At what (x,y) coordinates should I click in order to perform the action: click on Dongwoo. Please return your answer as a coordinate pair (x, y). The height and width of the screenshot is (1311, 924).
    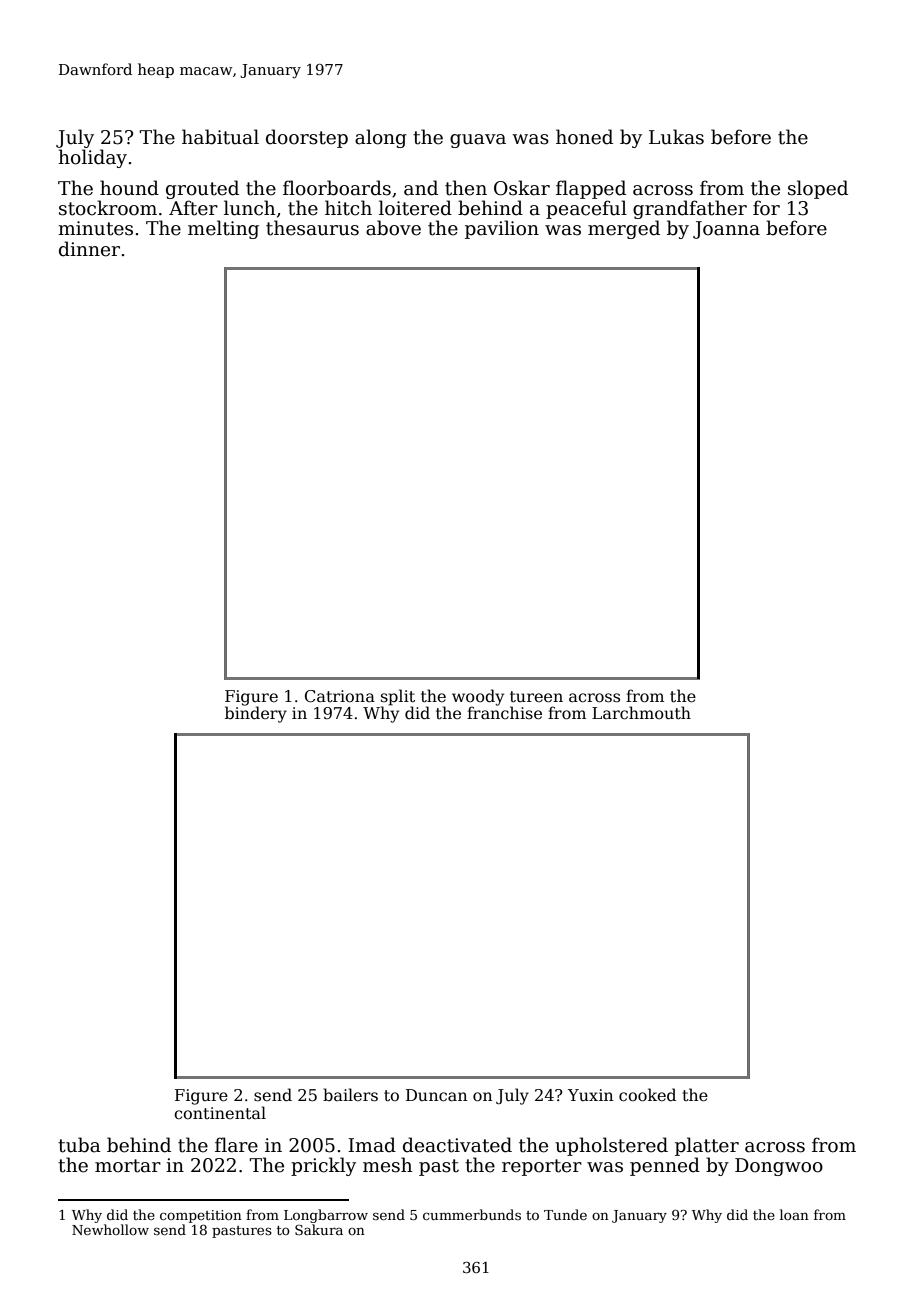
    Looking at the image, I should click on (779, 1167).
